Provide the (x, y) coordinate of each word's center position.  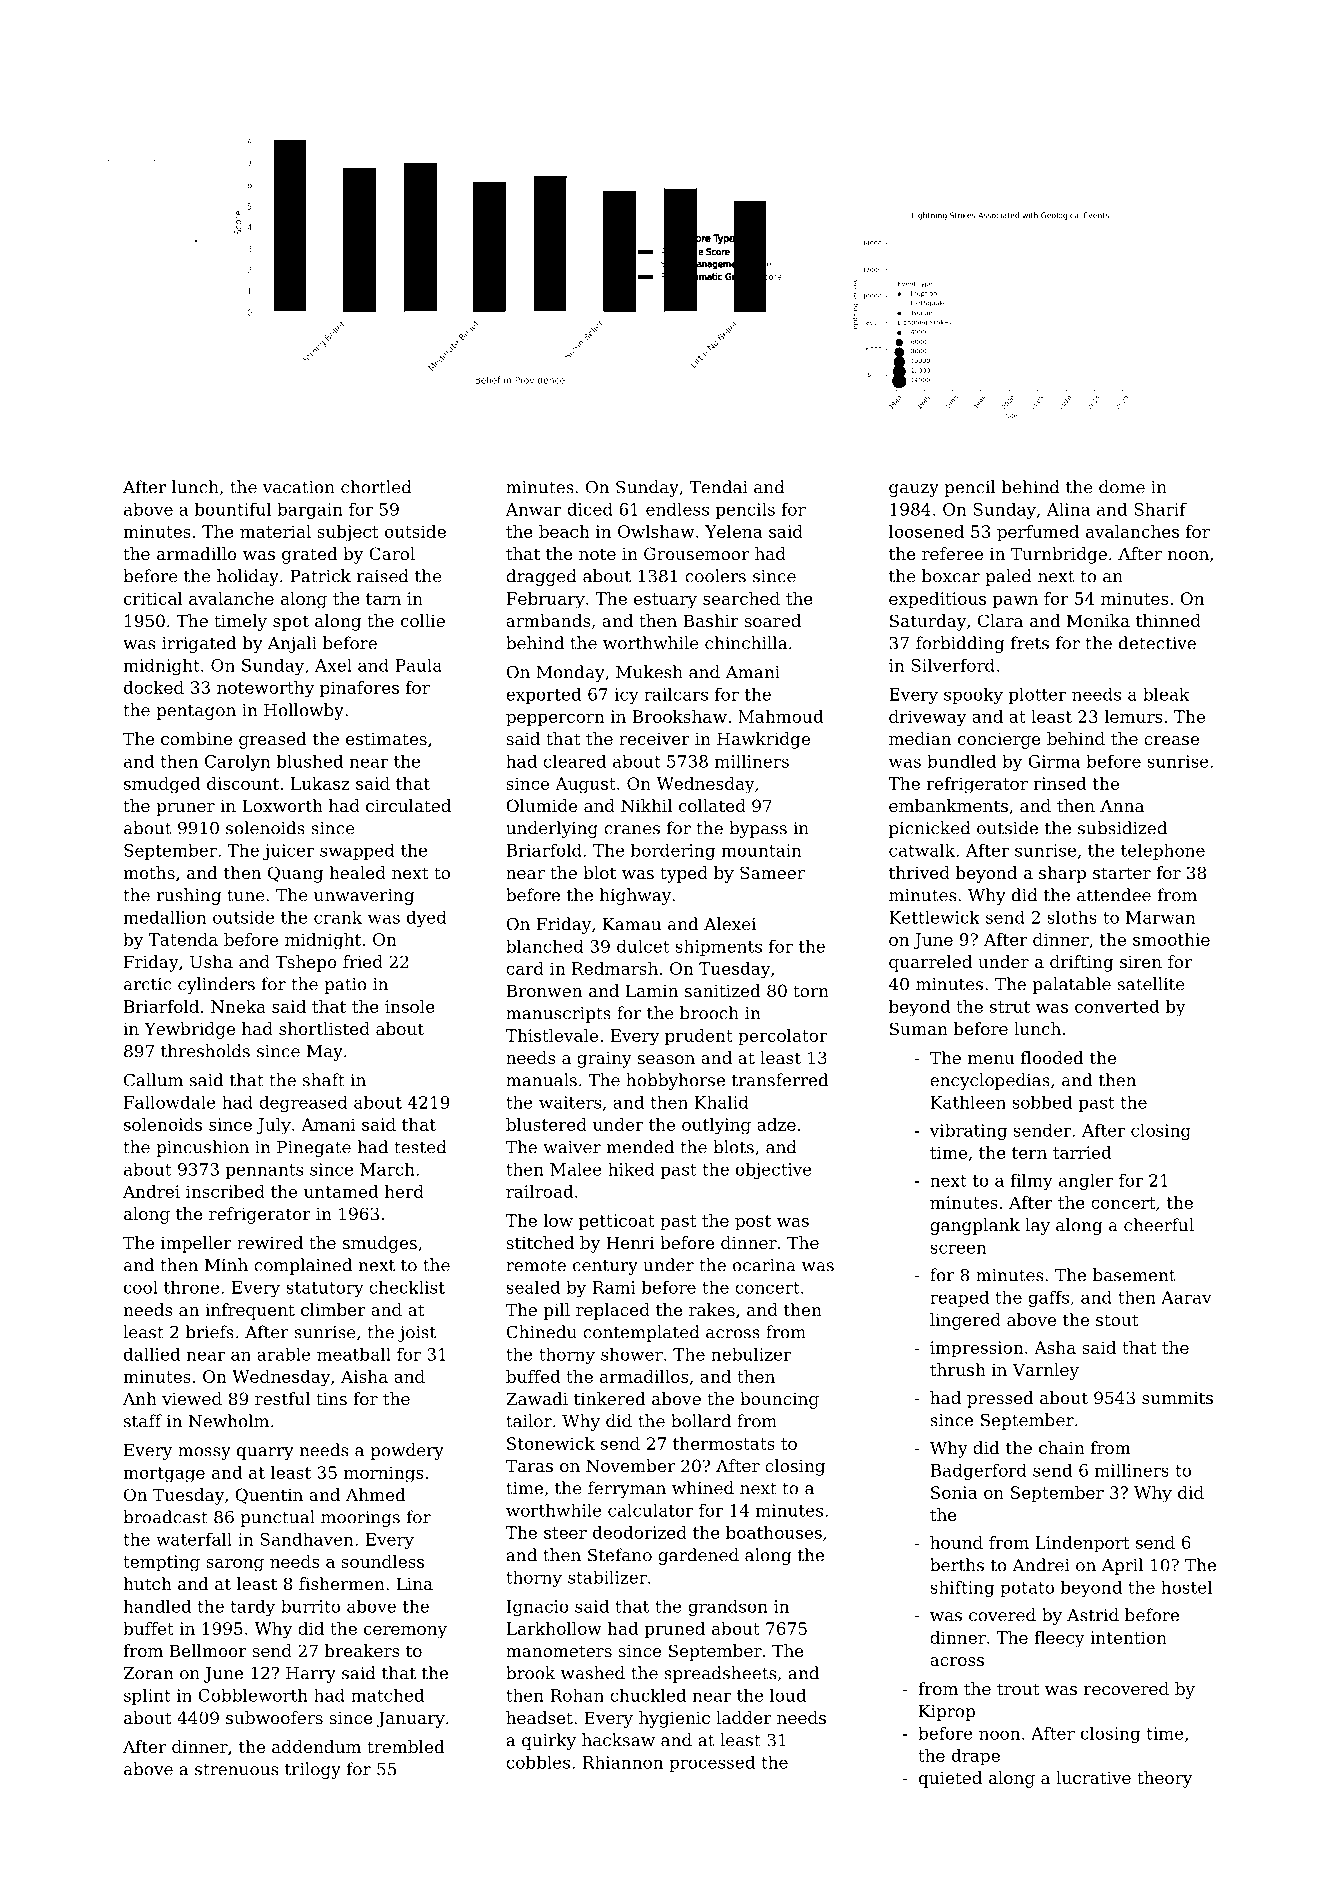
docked (154, 687)
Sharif (1160, 509)
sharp (1062, 874)
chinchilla (746, 643)
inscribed (225, 1191)
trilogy (313, 1770)
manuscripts (558, 1015)
